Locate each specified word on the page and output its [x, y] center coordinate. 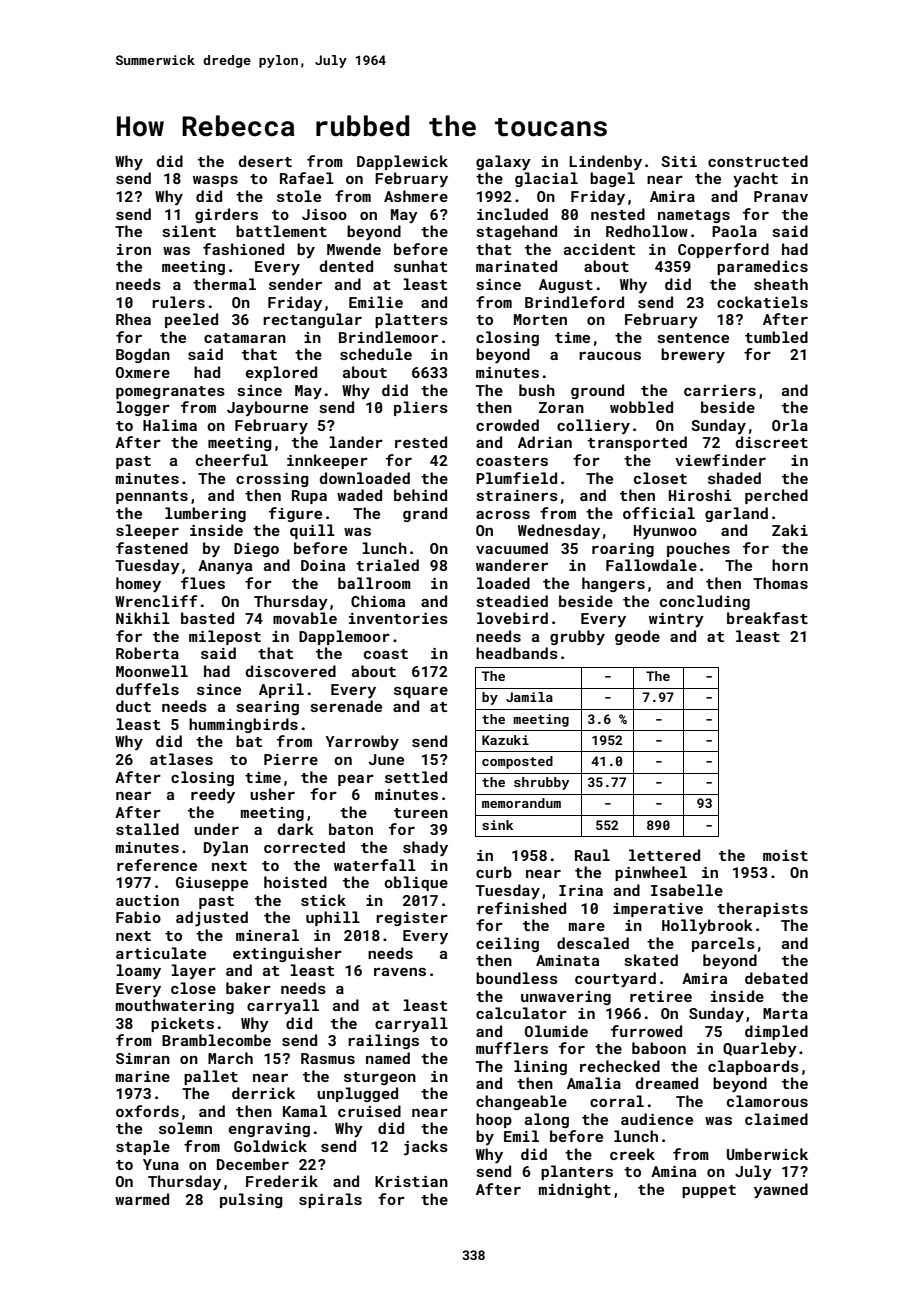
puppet [709, 1191]
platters [411, 320]
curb [494, 872]
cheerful [232, 460]
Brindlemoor [388, 337]
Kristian [411, 1181]
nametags [694, 216]
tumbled [776, 337]
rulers [178, 302]
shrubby [541, 783]
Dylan [226, 849]
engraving [269, 1130]
